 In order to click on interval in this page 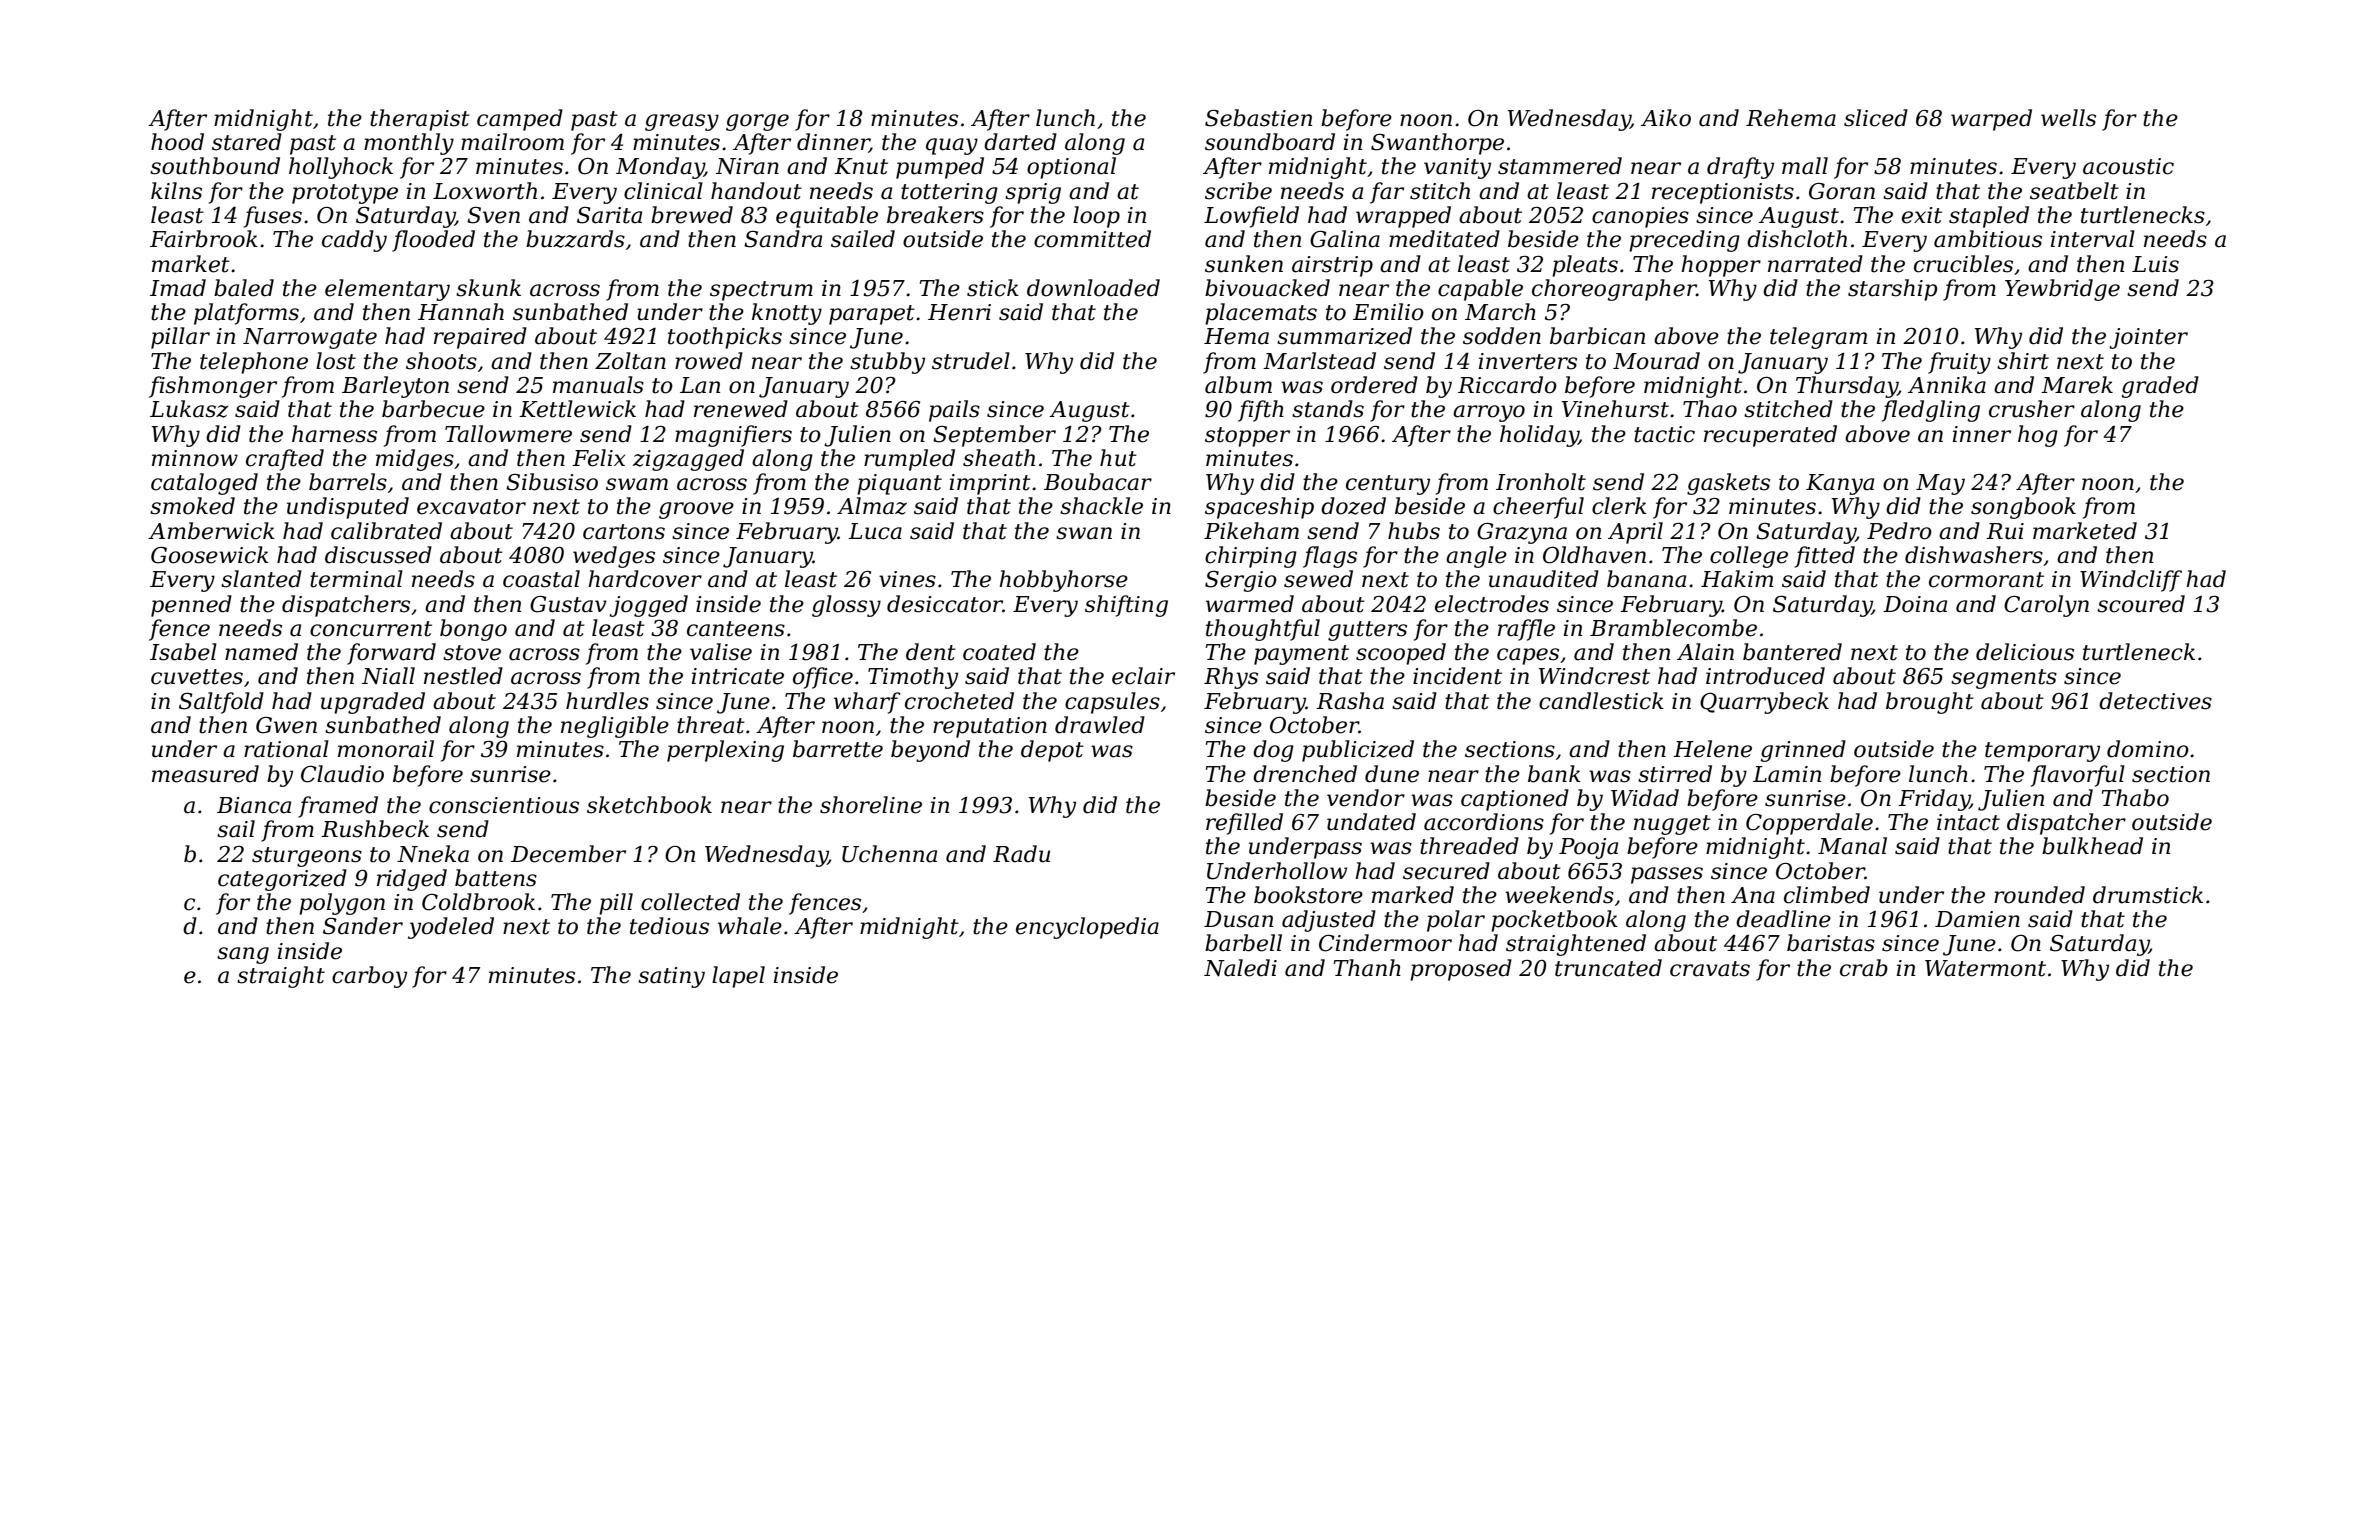, I will do `click(2093, 239)`.
